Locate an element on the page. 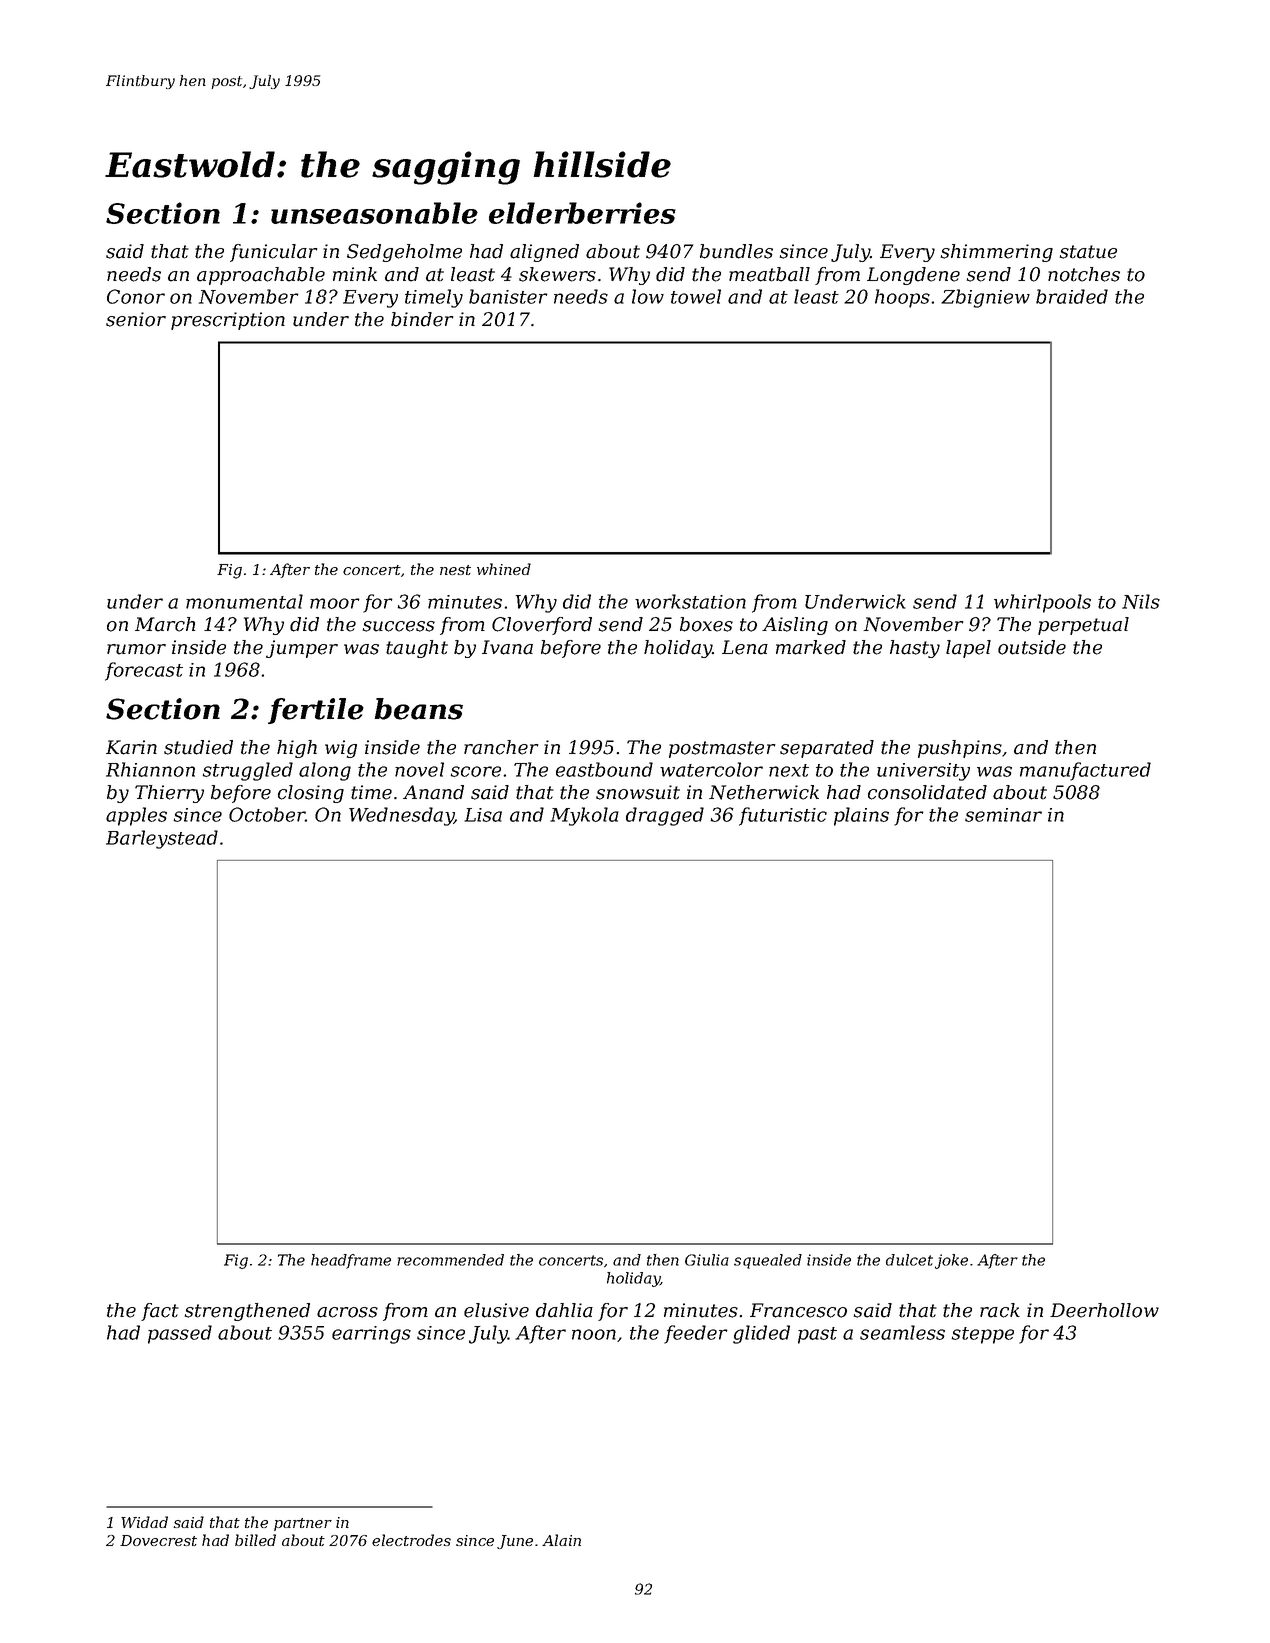 This document has width=1270, height=1643. braided is located at coordinates (1072, 296).
